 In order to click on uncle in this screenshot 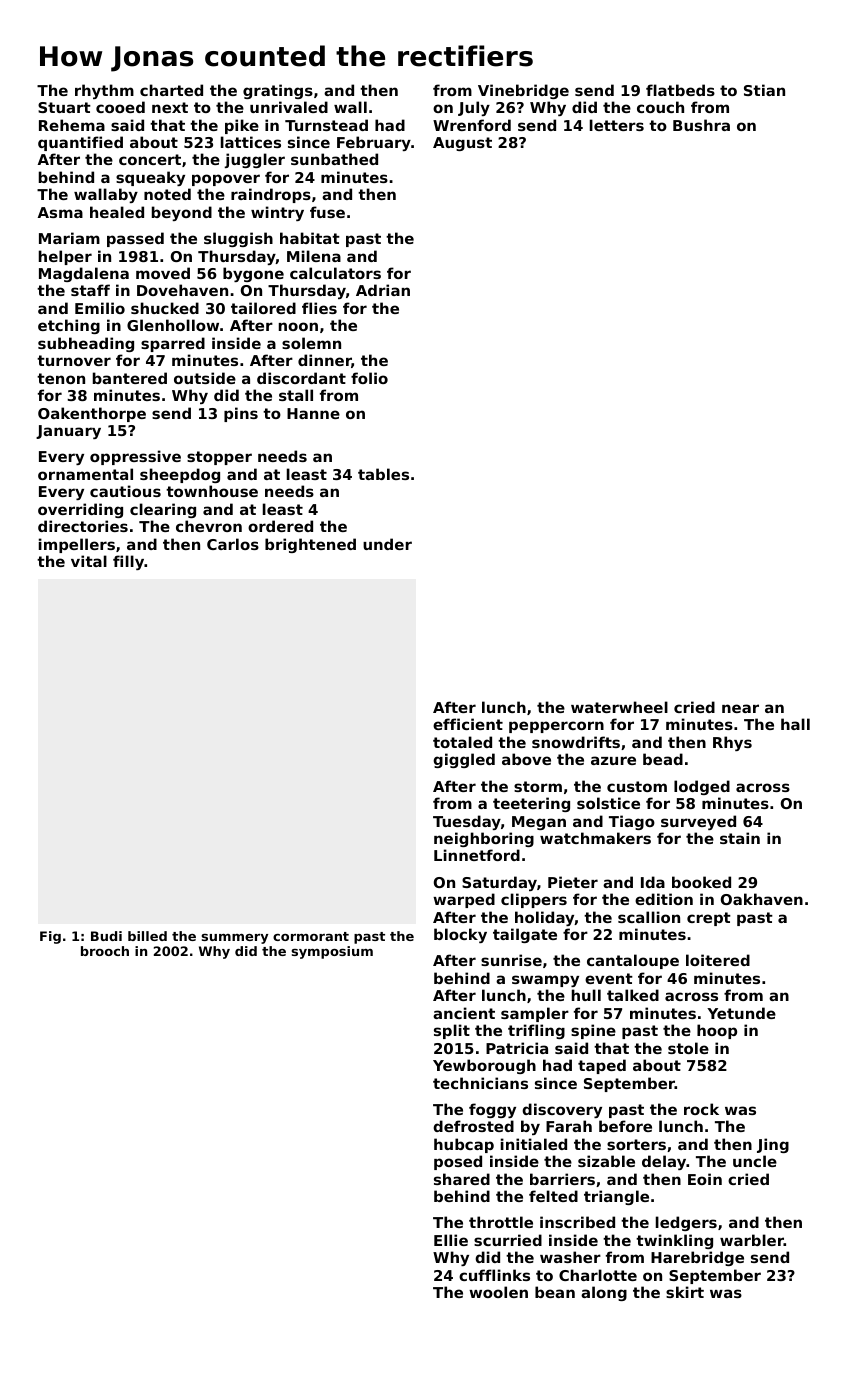, I will do `click(755, 1161)`.
